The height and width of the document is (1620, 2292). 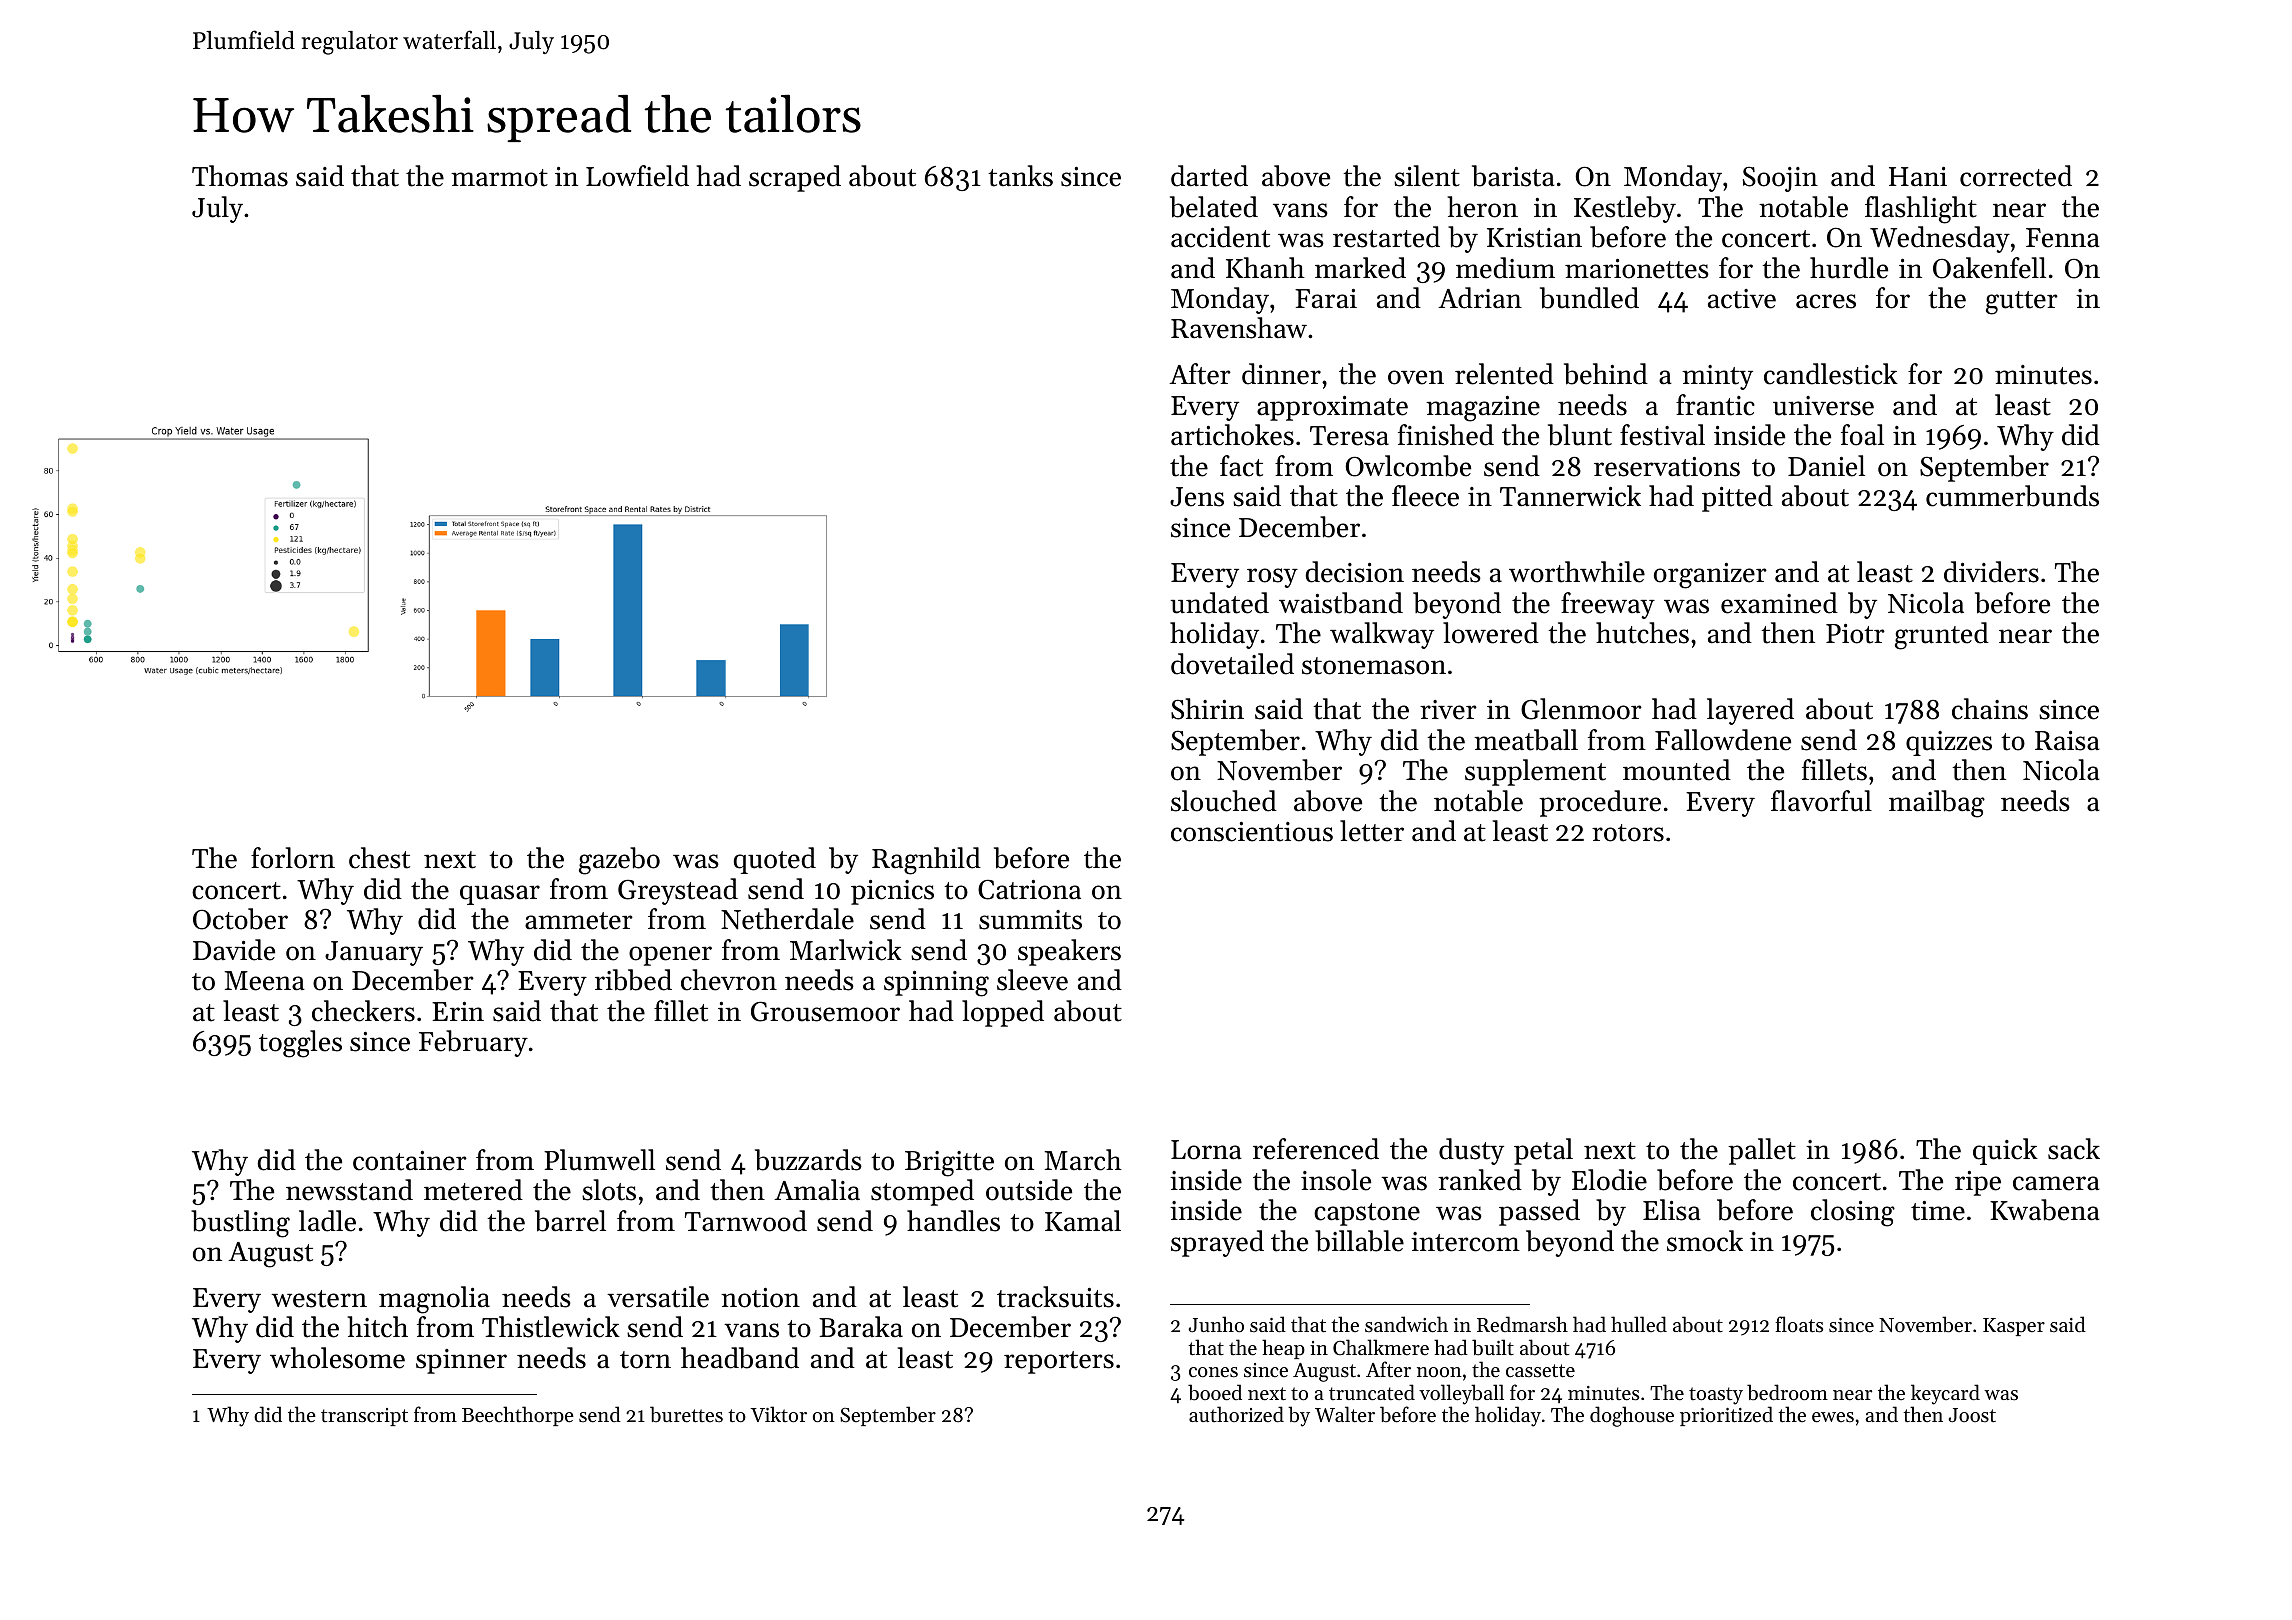 I want to click on Piotr, so click(x=1855, y=634).
